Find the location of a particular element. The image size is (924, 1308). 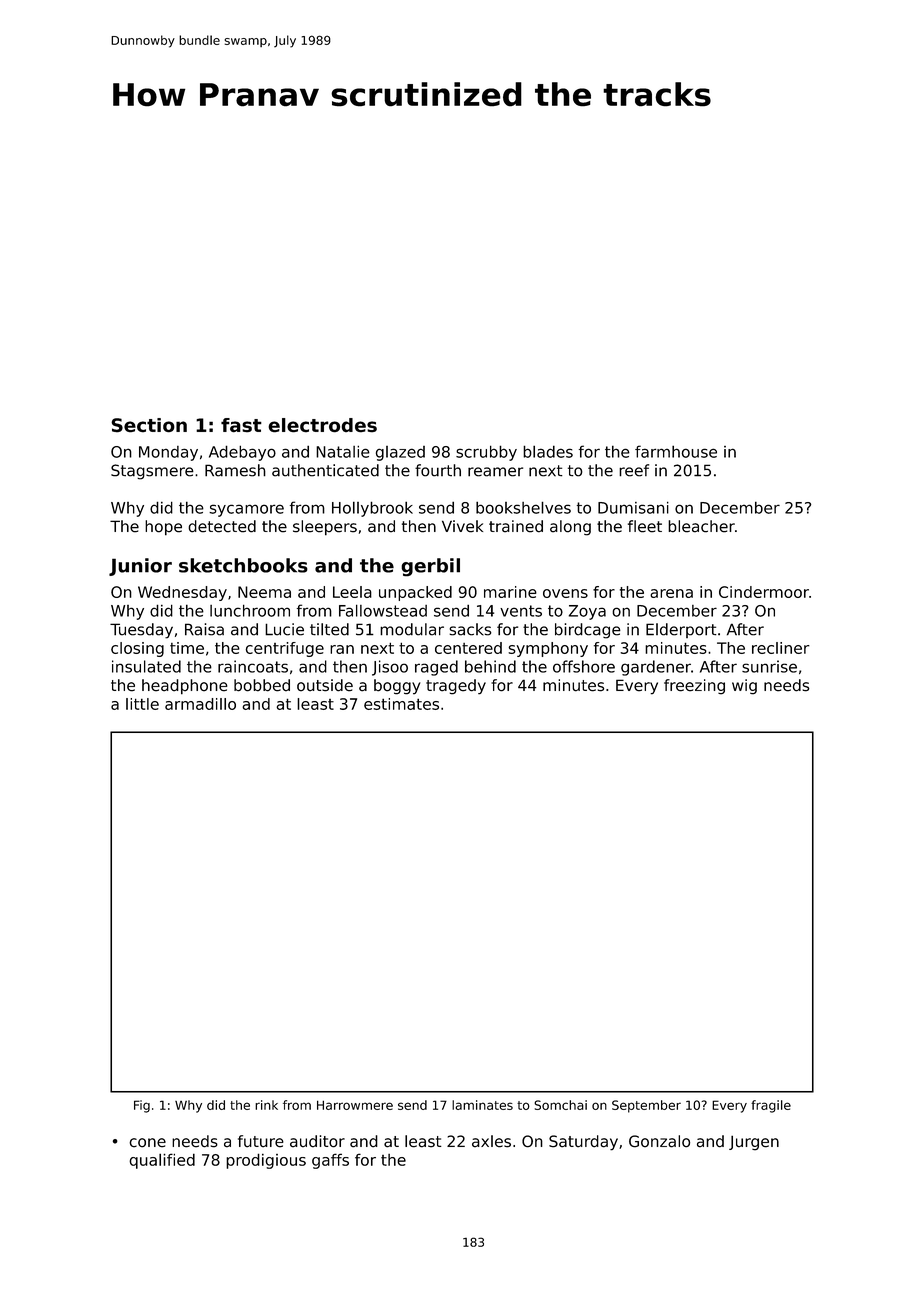

estimates is located at coordinates (401, 704).
